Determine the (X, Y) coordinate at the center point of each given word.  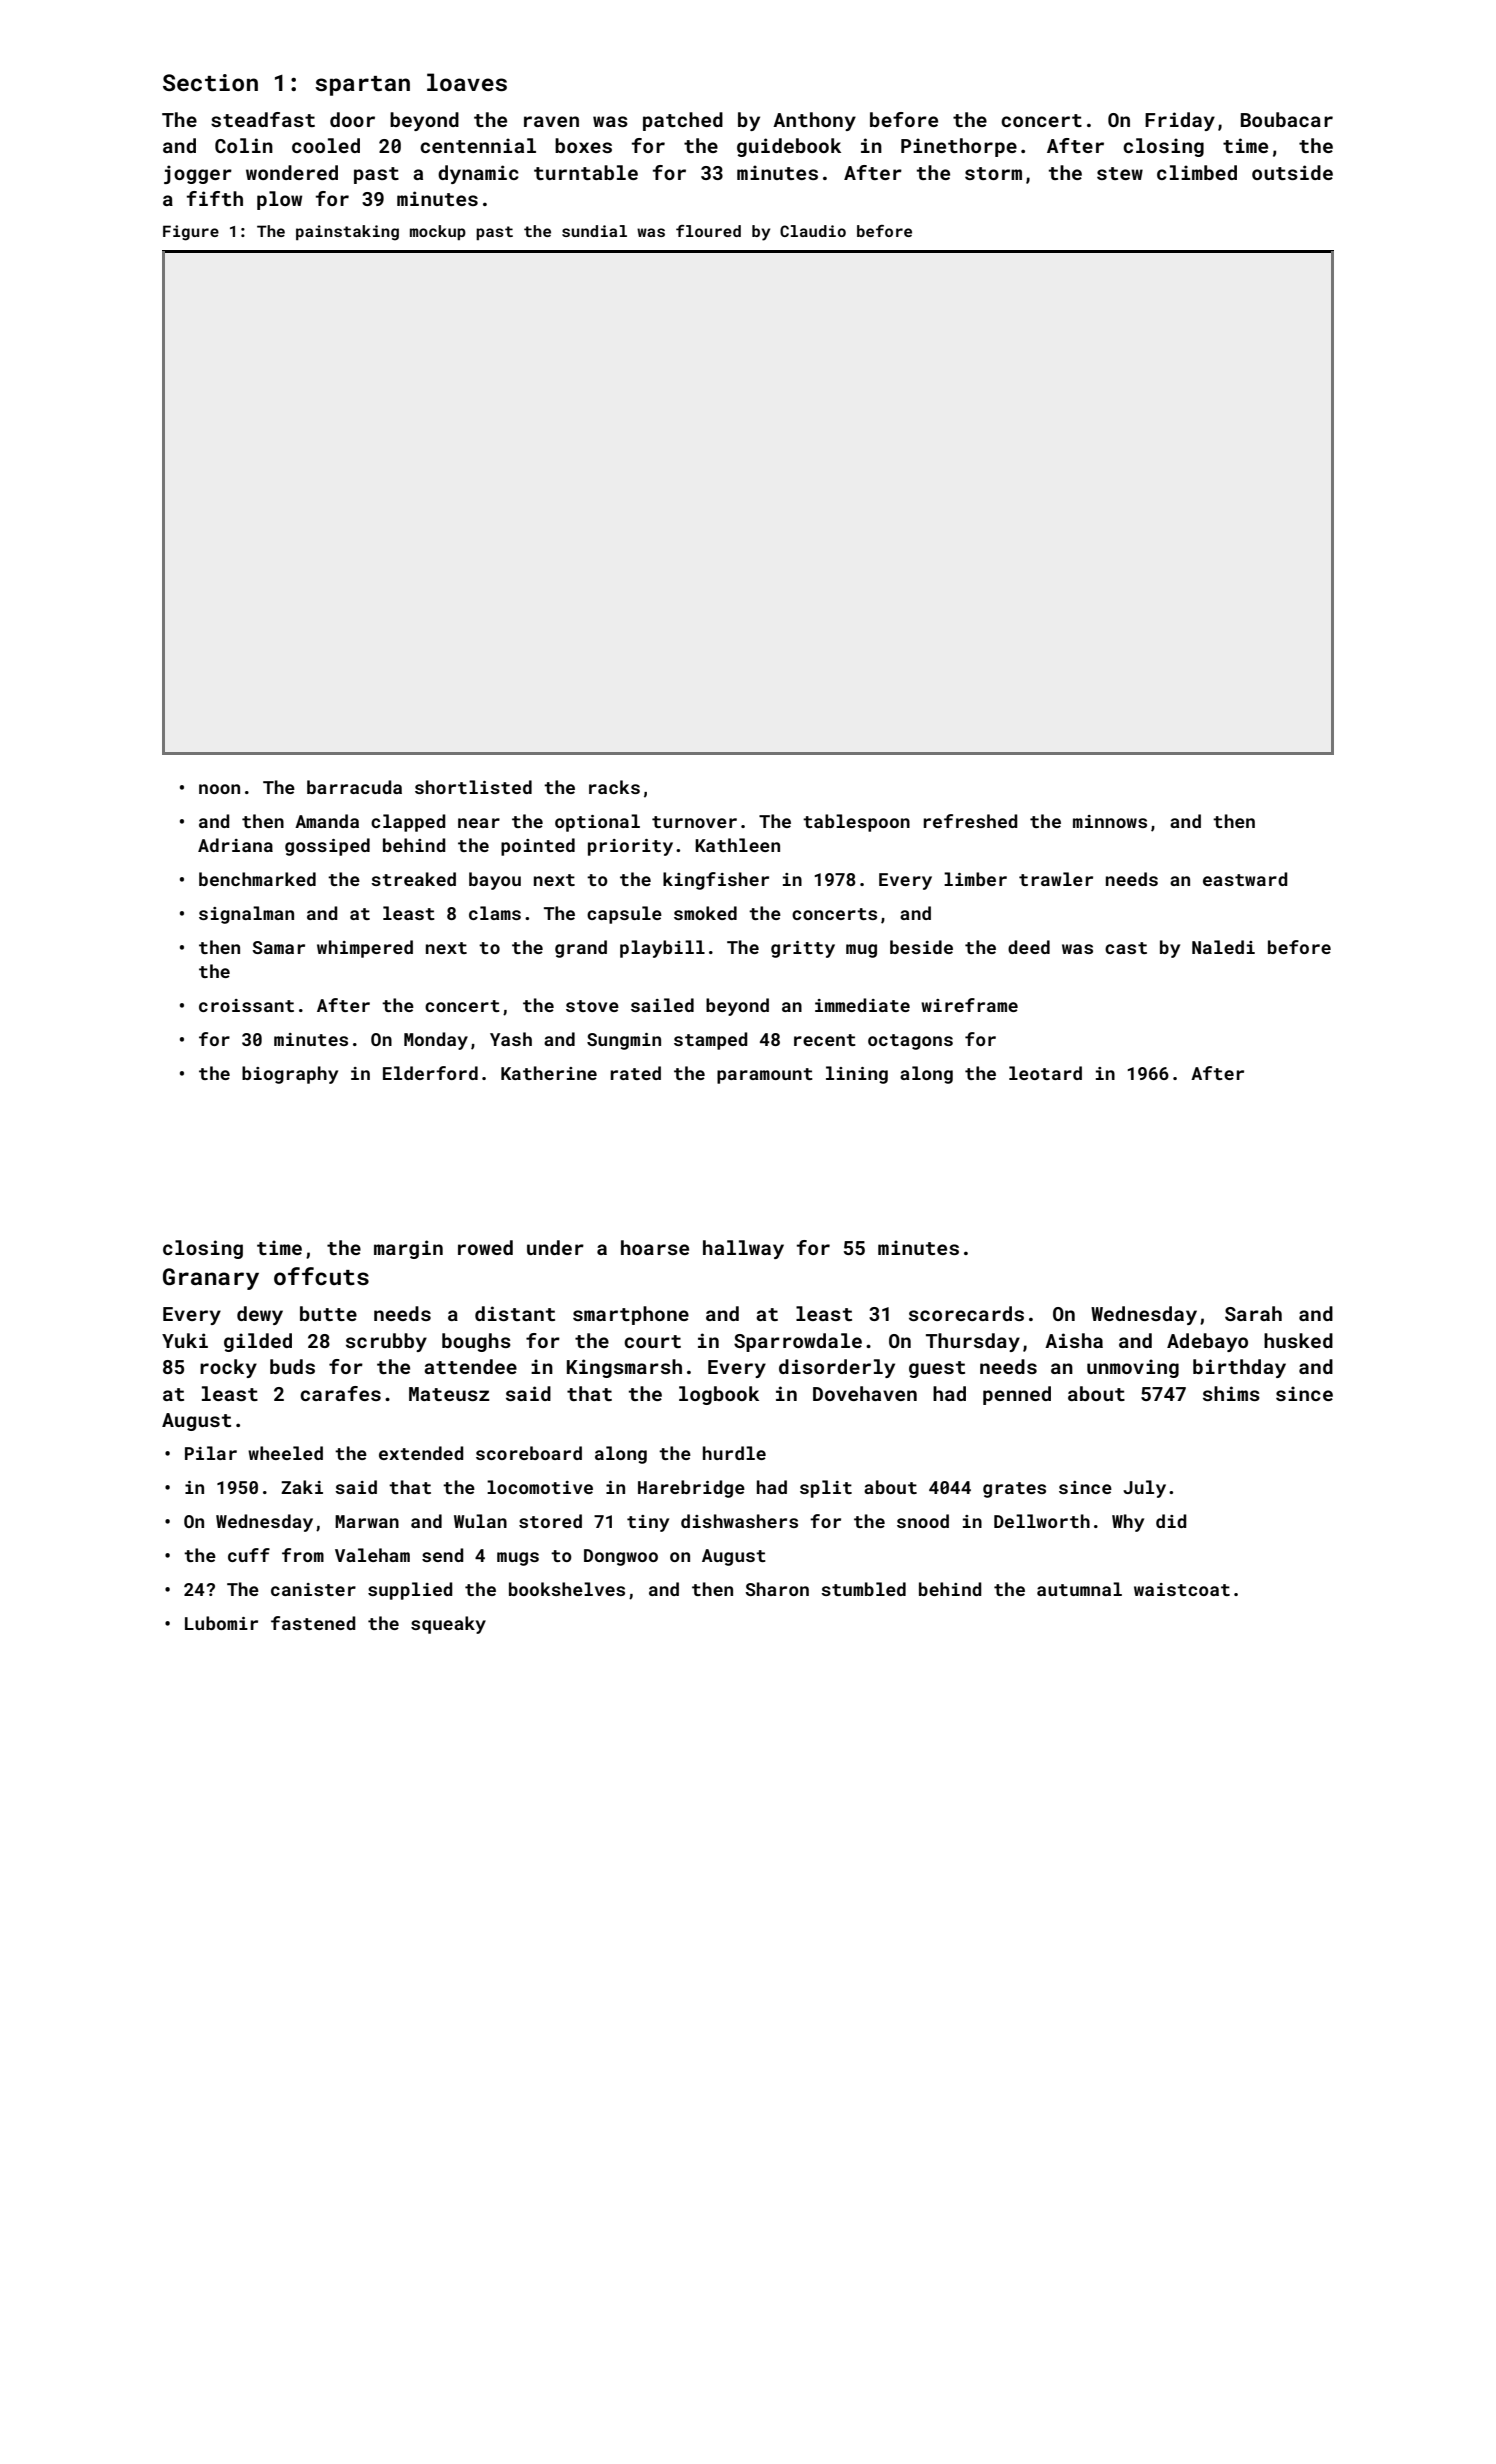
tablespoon (856, 823)
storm (993, 173)
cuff (249, 1555)
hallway (743, 1249)
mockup (438, 232)
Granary (211, 1279)
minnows (1110, 821)
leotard (1045, 1073)
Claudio (813, 231)
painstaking (347, 233)
